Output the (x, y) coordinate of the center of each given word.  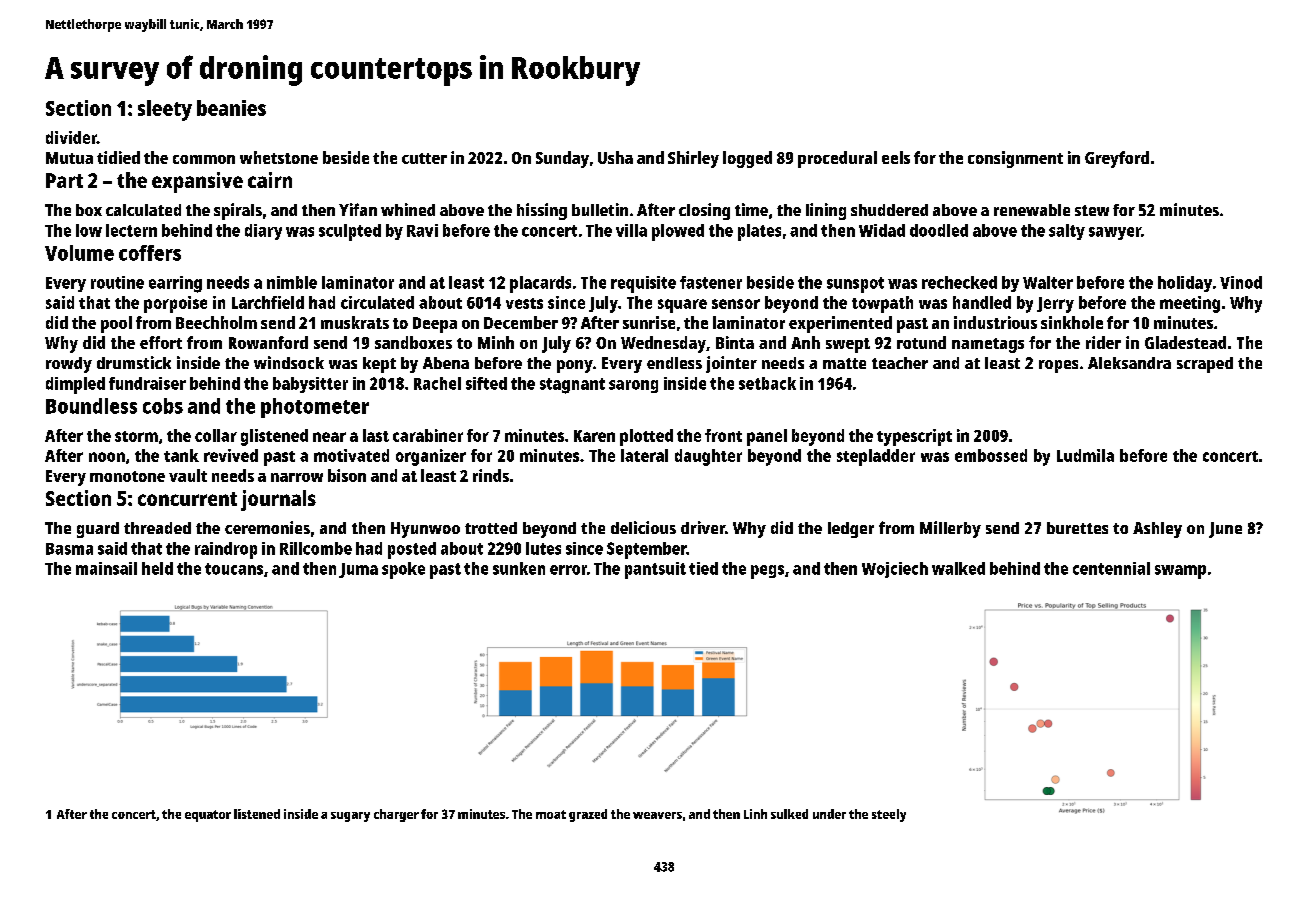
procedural (837, 159)
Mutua (69, 158)
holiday (1185, 284)
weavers (657, 815)
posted (412, 550)
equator (208, 816)
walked (958, 568)
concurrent (187, 499)
